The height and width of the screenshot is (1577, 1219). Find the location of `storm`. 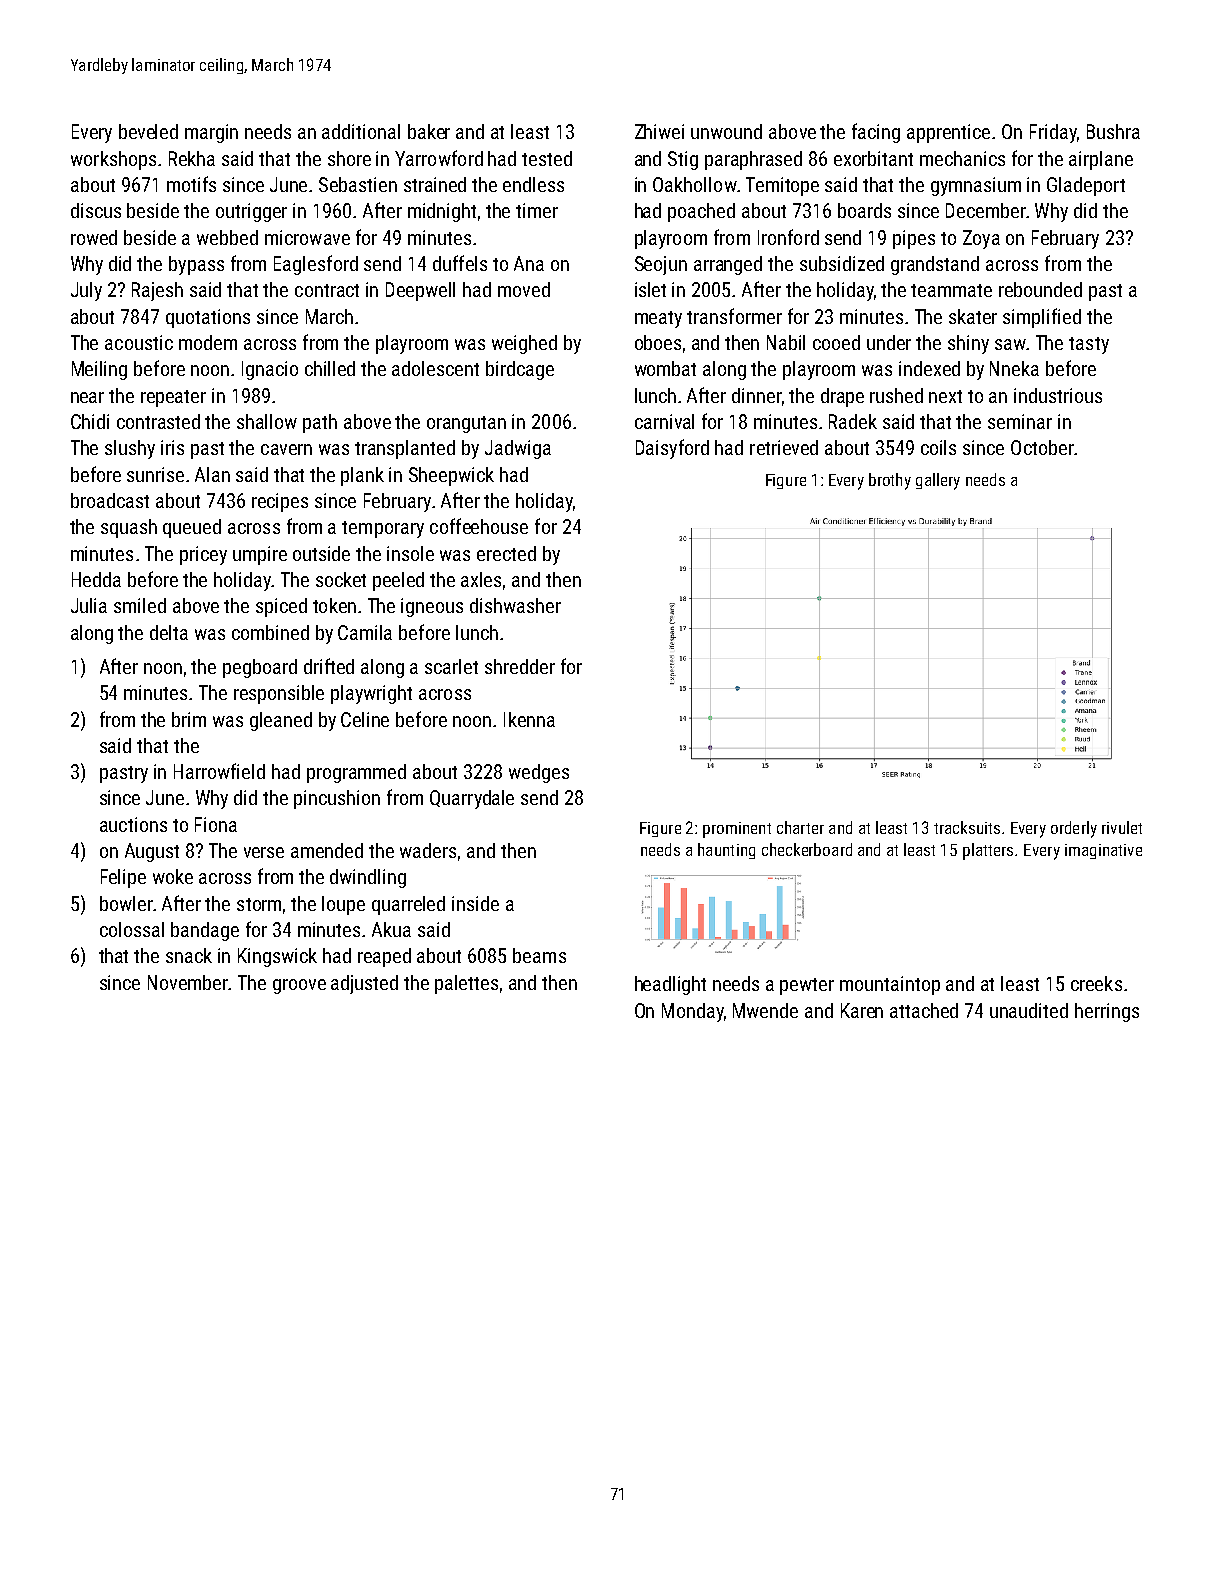

storm is located at coordinates (259, 904).
